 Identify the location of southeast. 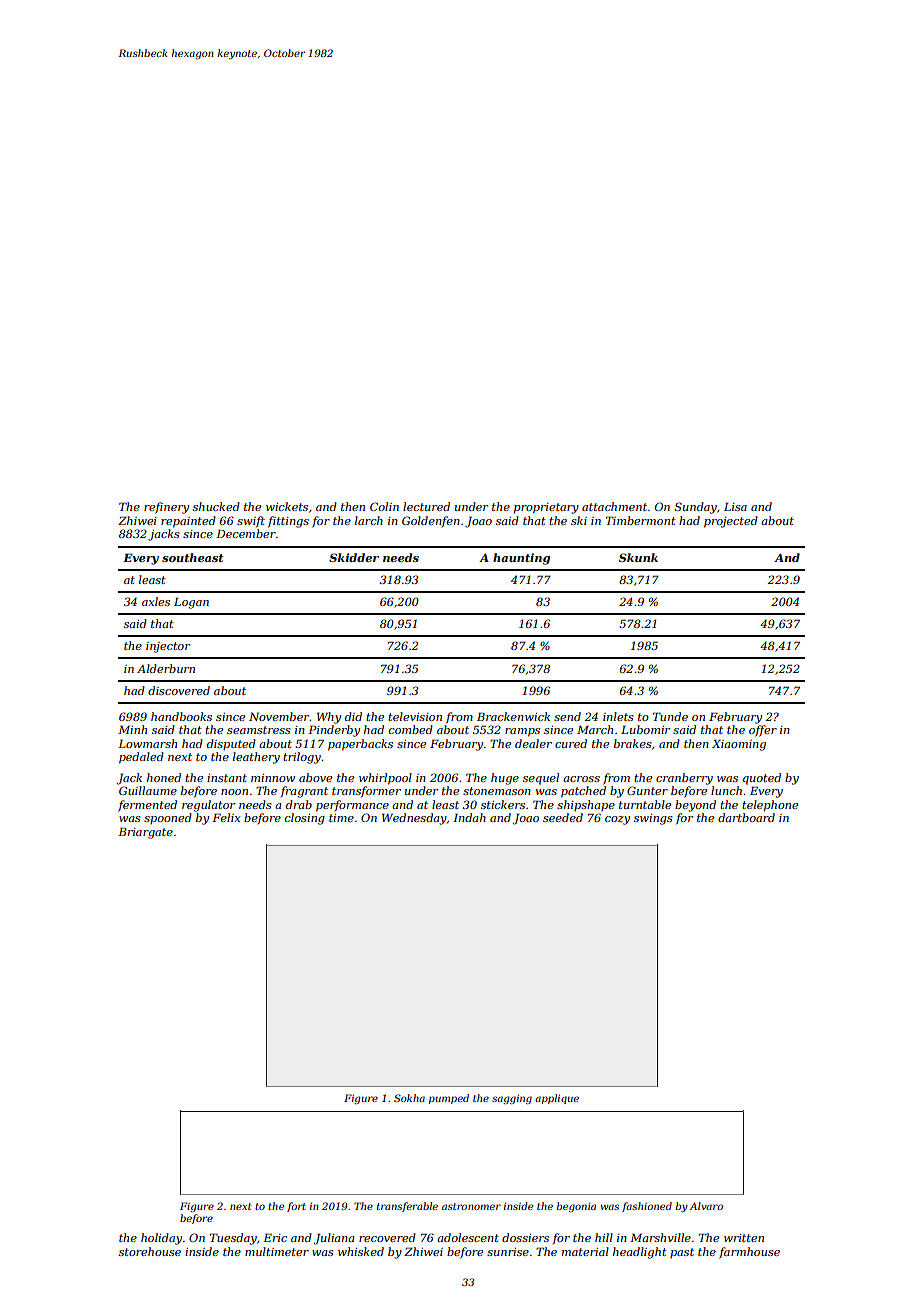
(193, 557).
